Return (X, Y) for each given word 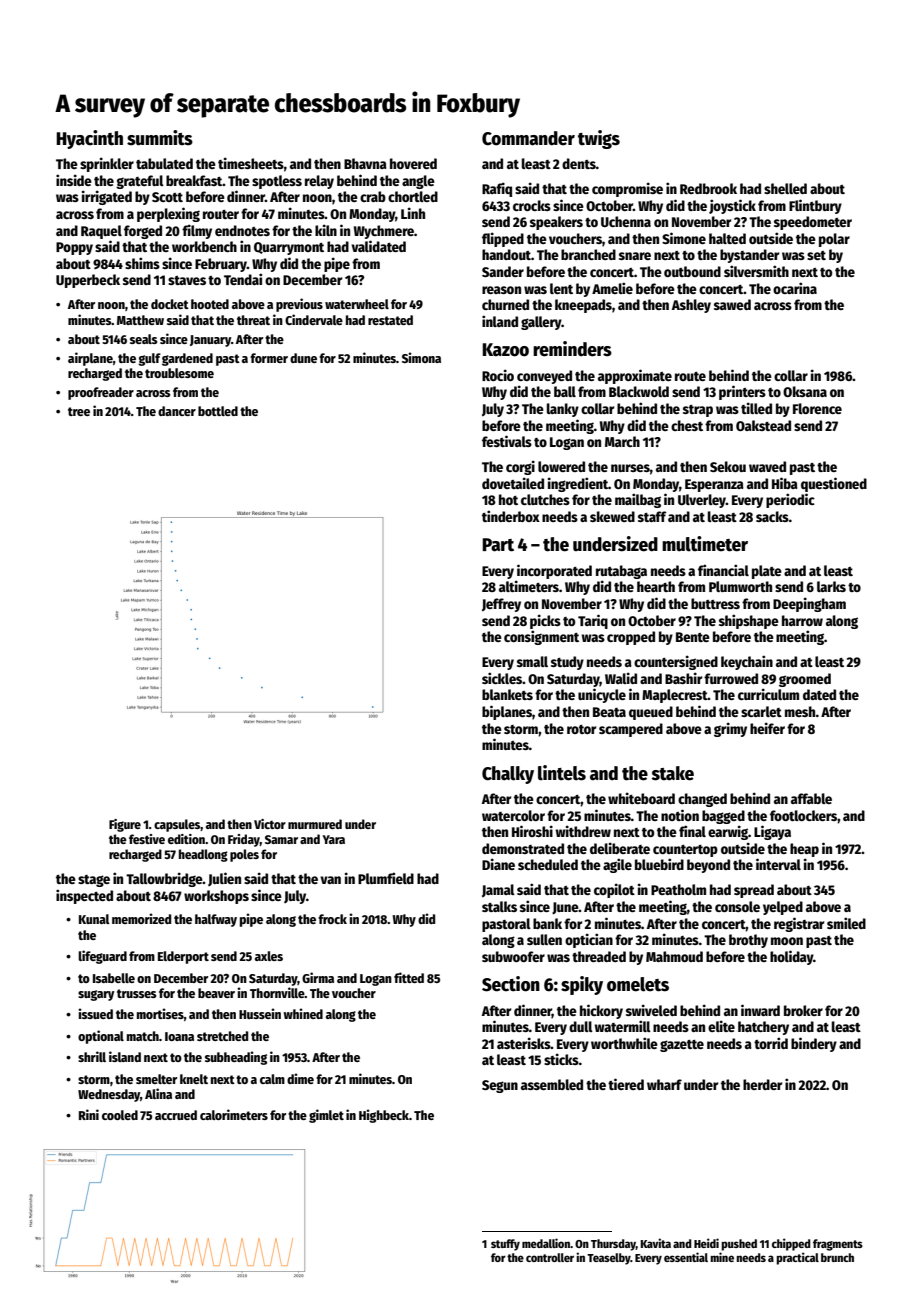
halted (727, 238)
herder (762, 1084)
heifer (767, 728)
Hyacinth (89, 139)
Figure (125, 825)
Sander (503, 271)
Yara (333, 839)
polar (834, 240)
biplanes (507, 712)
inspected (84, 896)
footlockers (803, 815)
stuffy (505, 1245)
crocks (532, 205)
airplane (90, 359)
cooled (120, 1115)
